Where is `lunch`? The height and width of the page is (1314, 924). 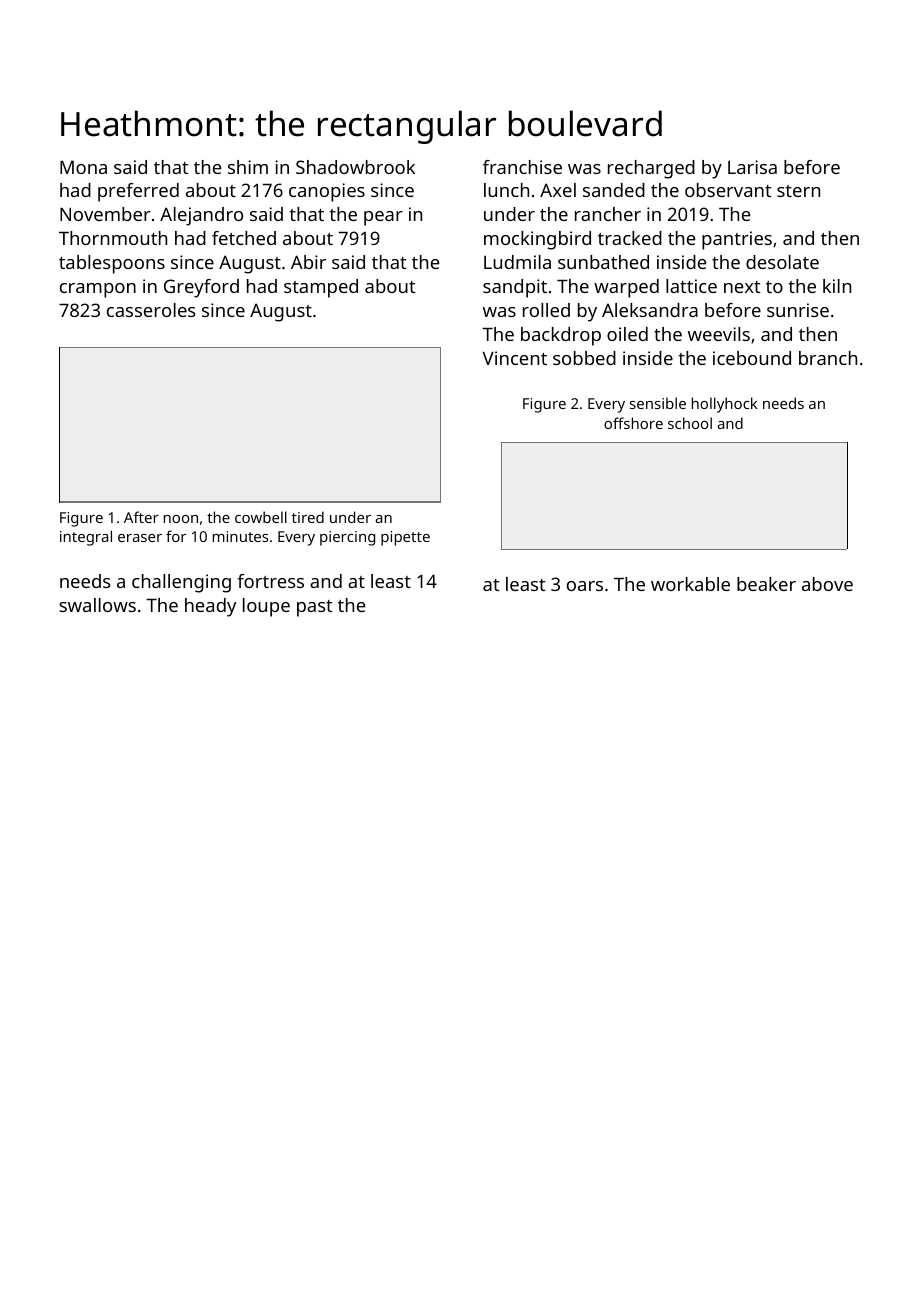
lunch is located at coordinates (506, 190).
